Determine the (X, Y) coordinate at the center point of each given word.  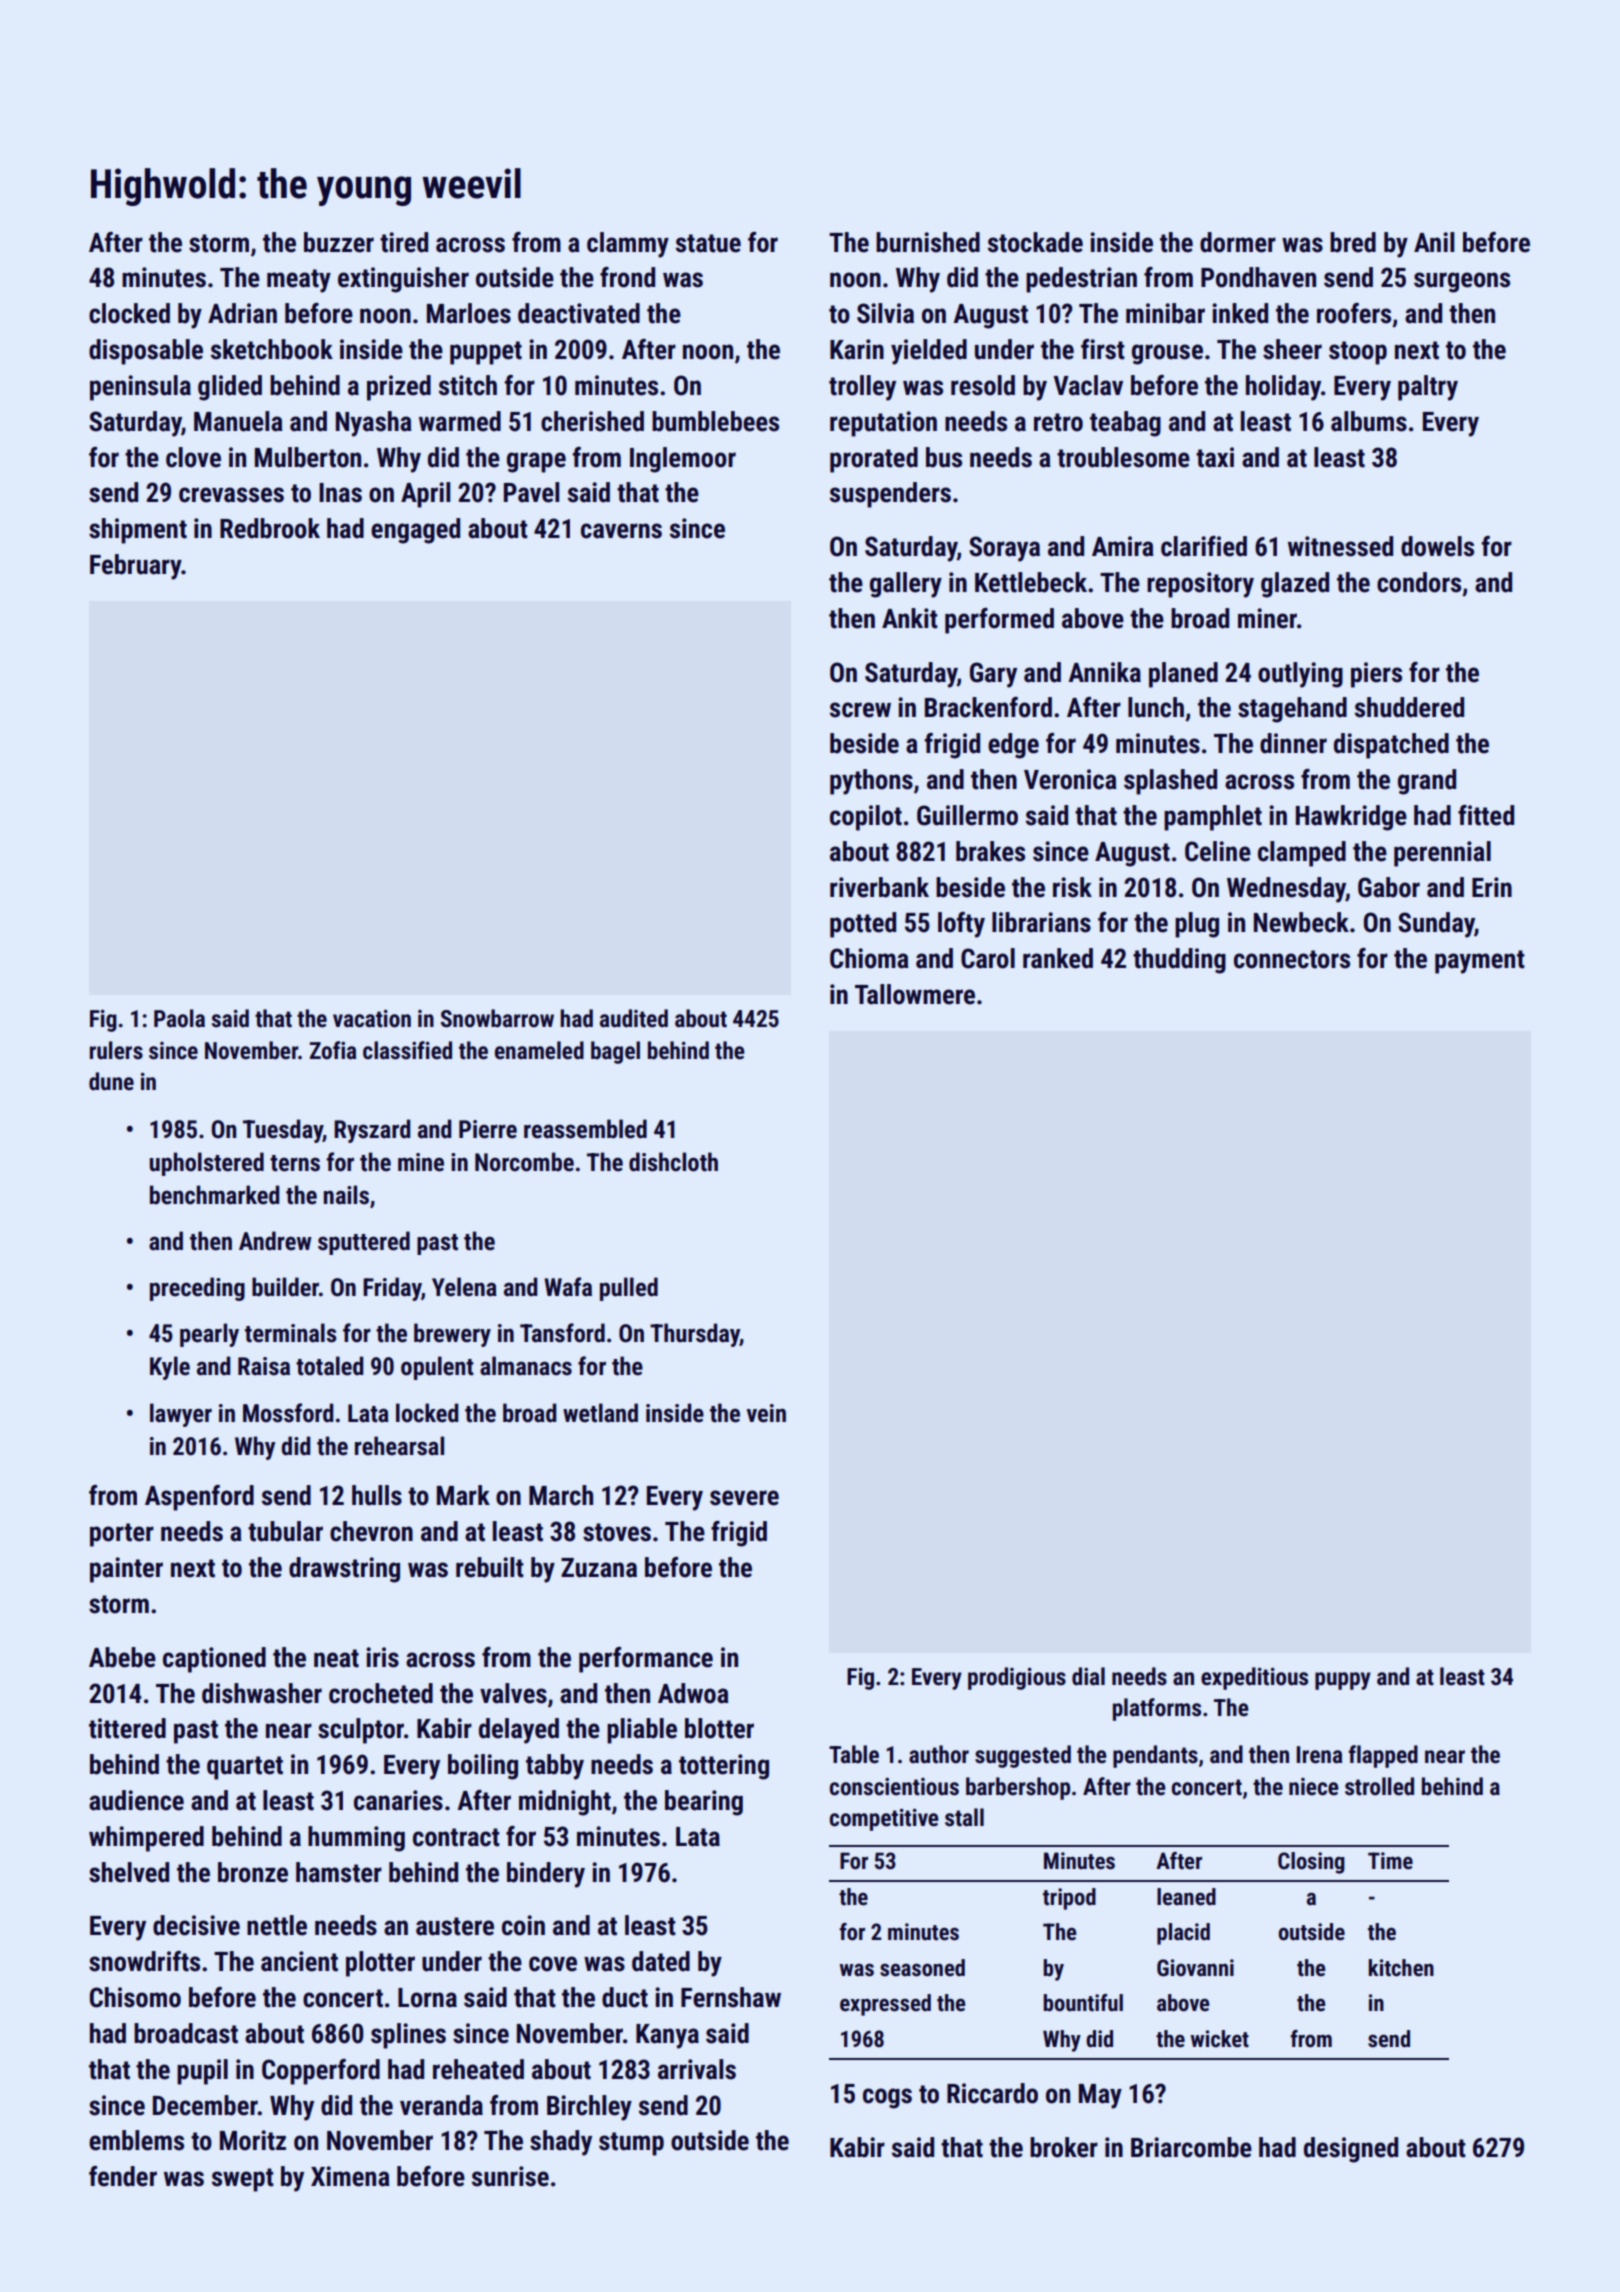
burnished (928, 242)
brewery (452, 1335)
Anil (1434, 242)
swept (243, 2180)
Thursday (695, 1335)
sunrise (510, 2176)
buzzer (339, 242)
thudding (1179, 961)
